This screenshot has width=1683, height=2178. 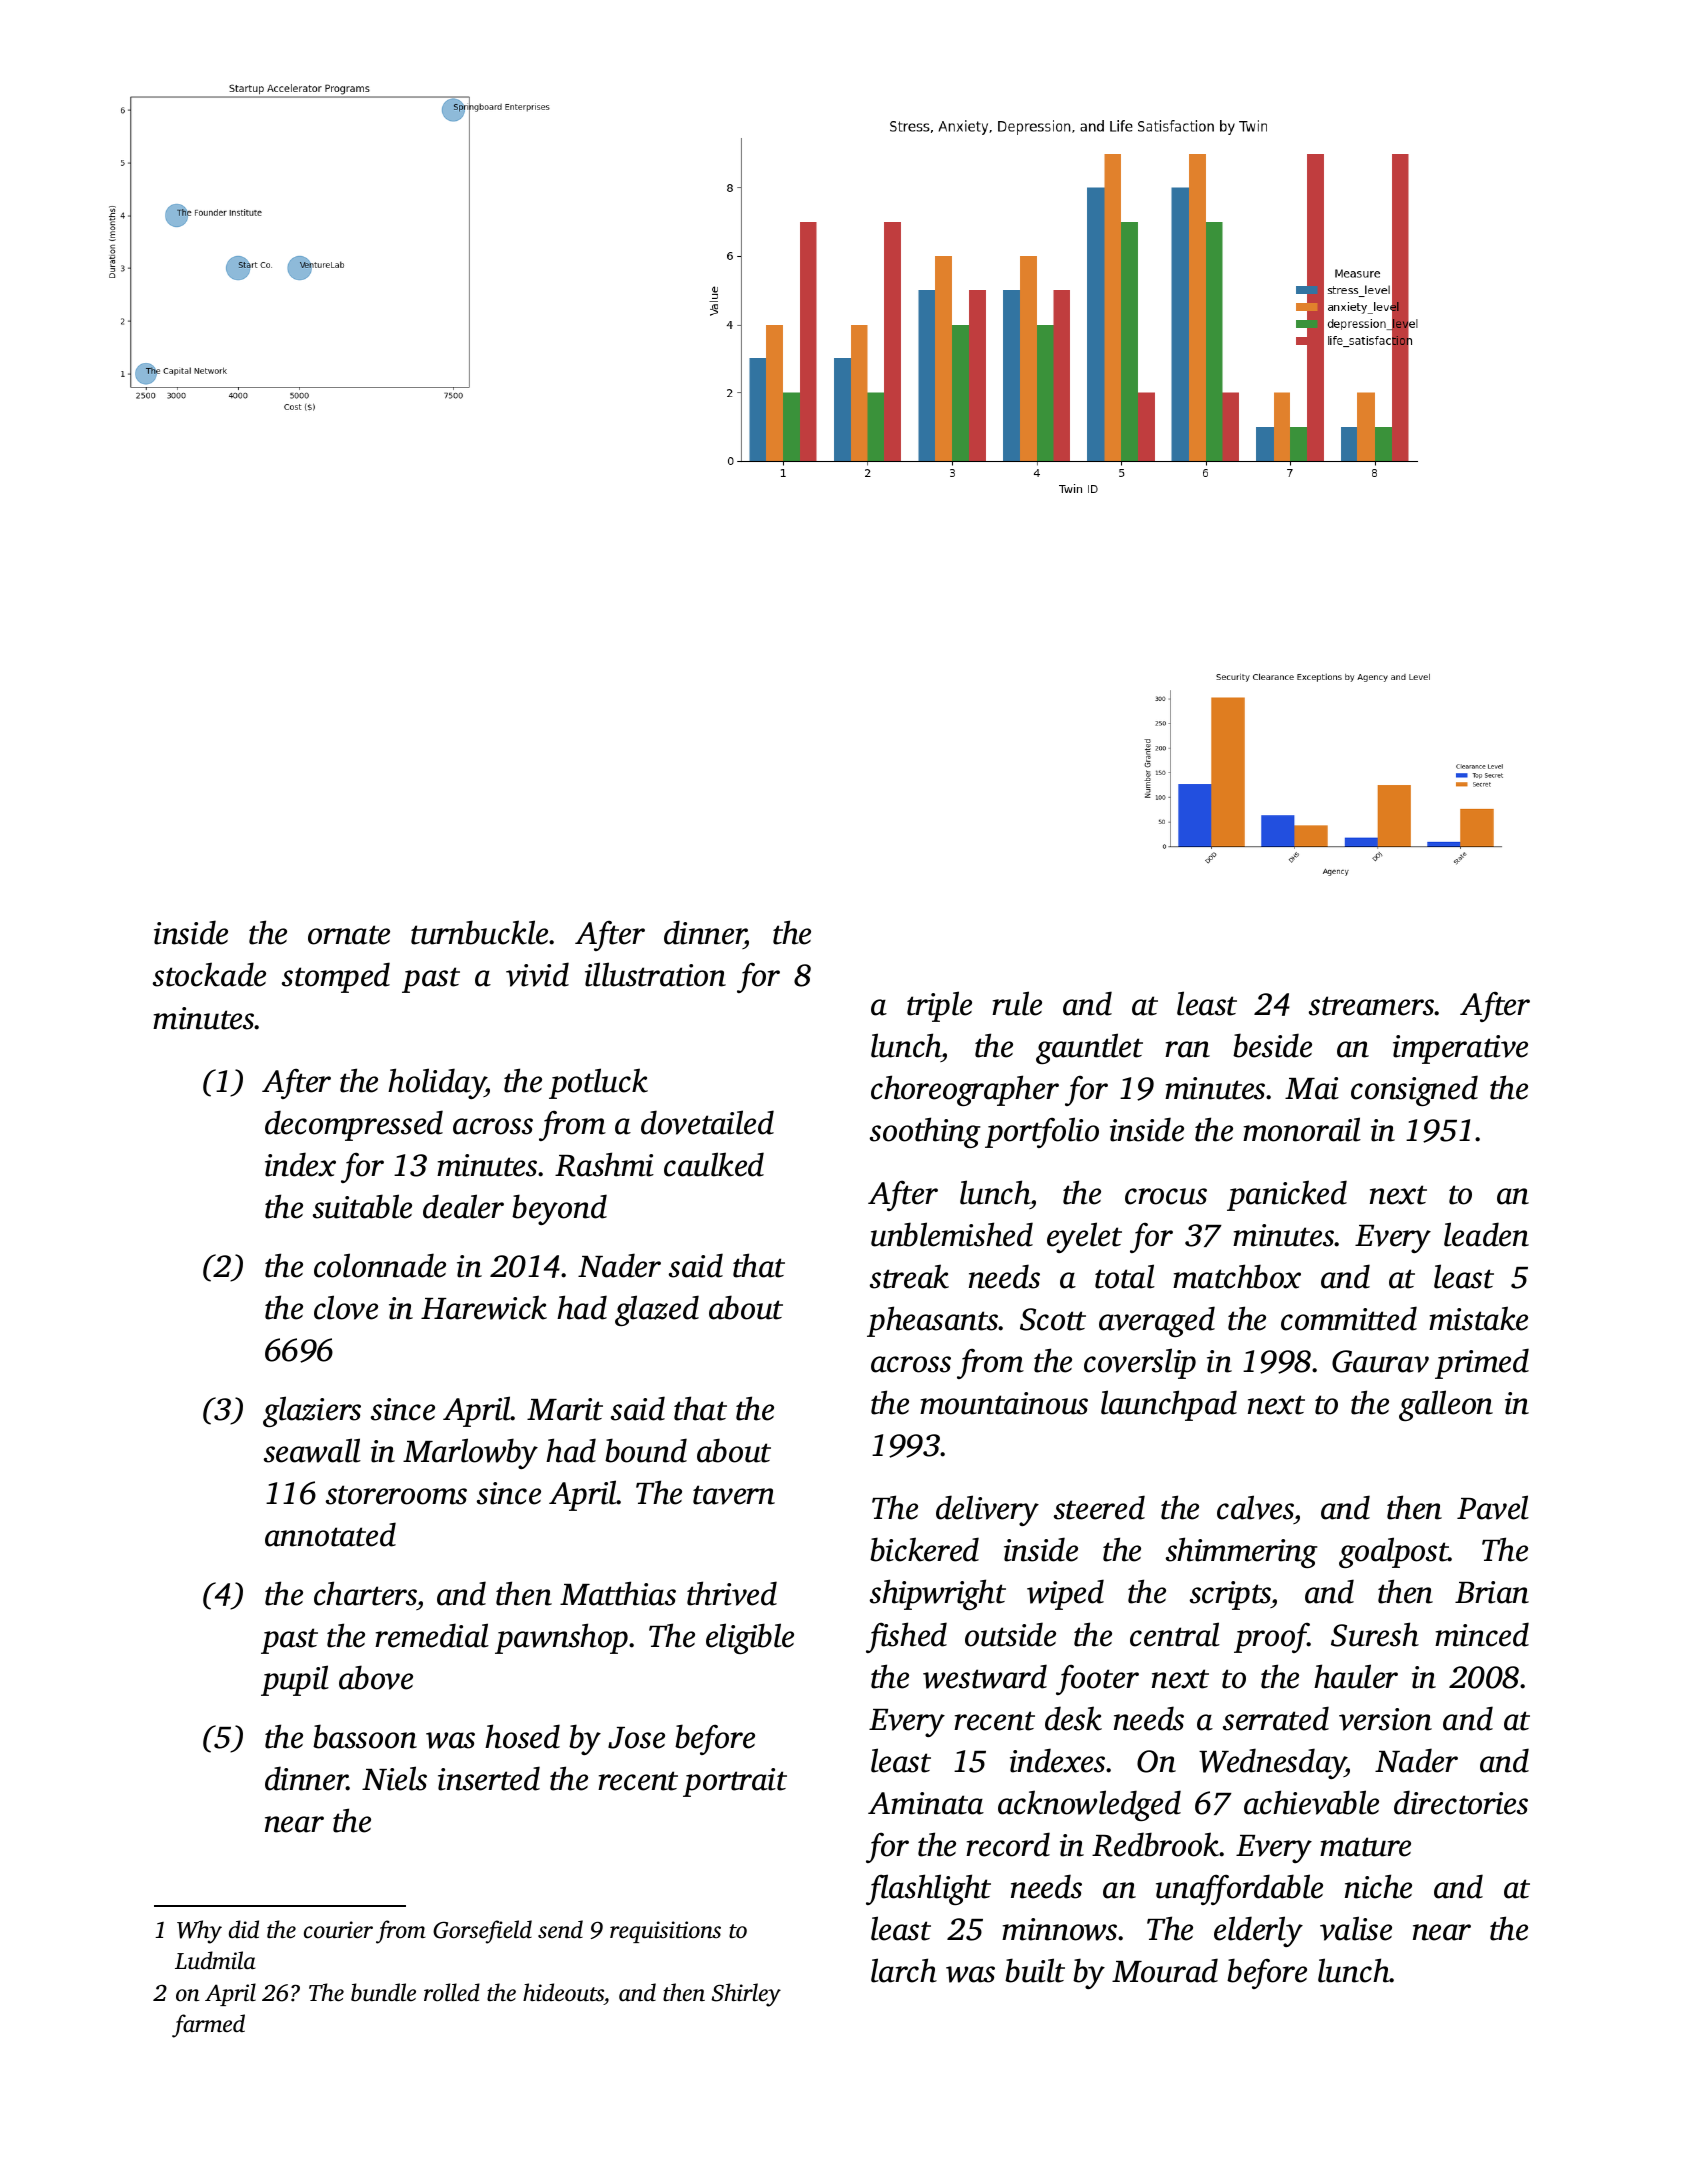 I want to click on holiday, so click(x=437, y=1083).
